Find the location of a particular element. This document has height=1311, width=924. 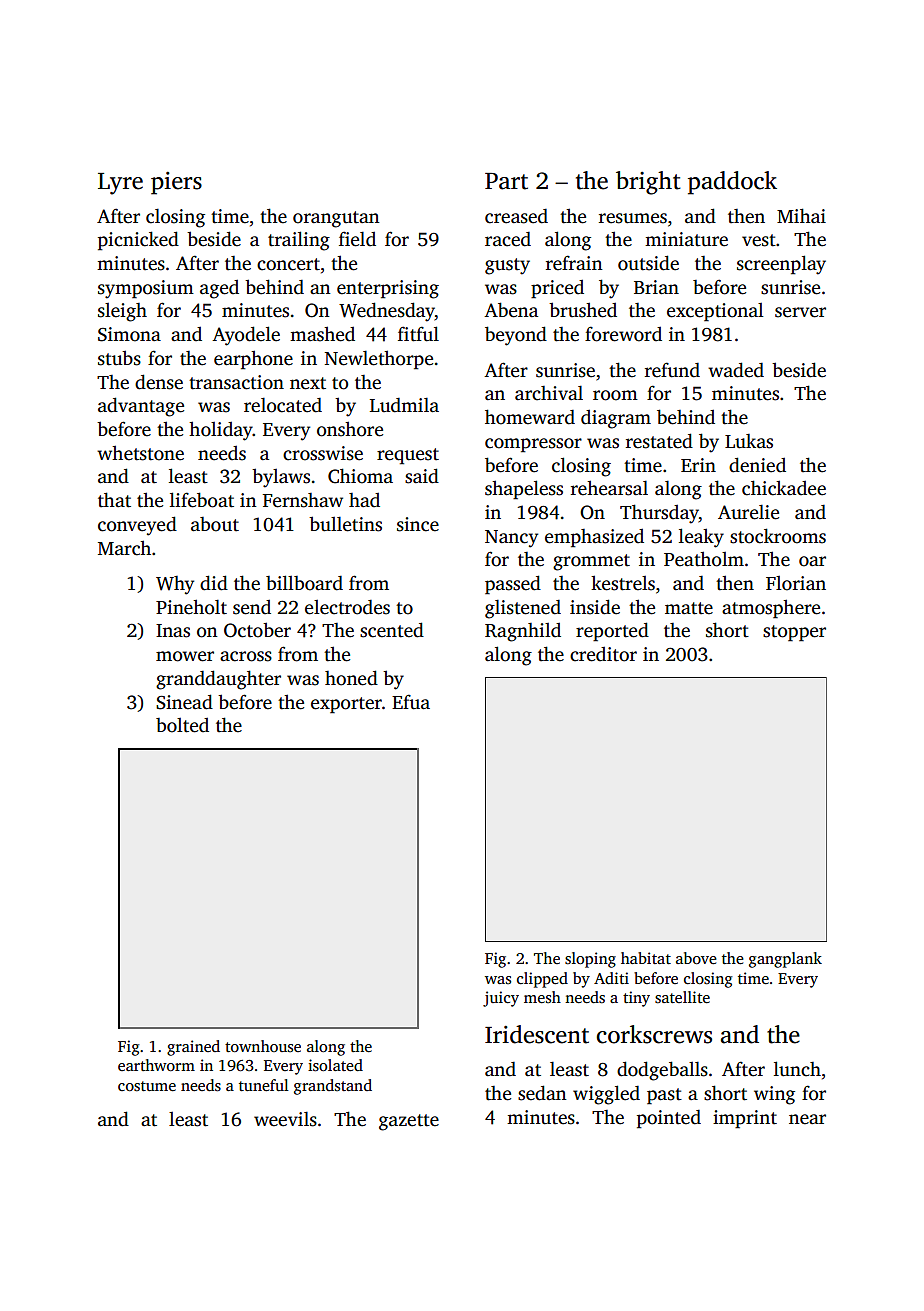

Part is located at coordinates (506, 181).
